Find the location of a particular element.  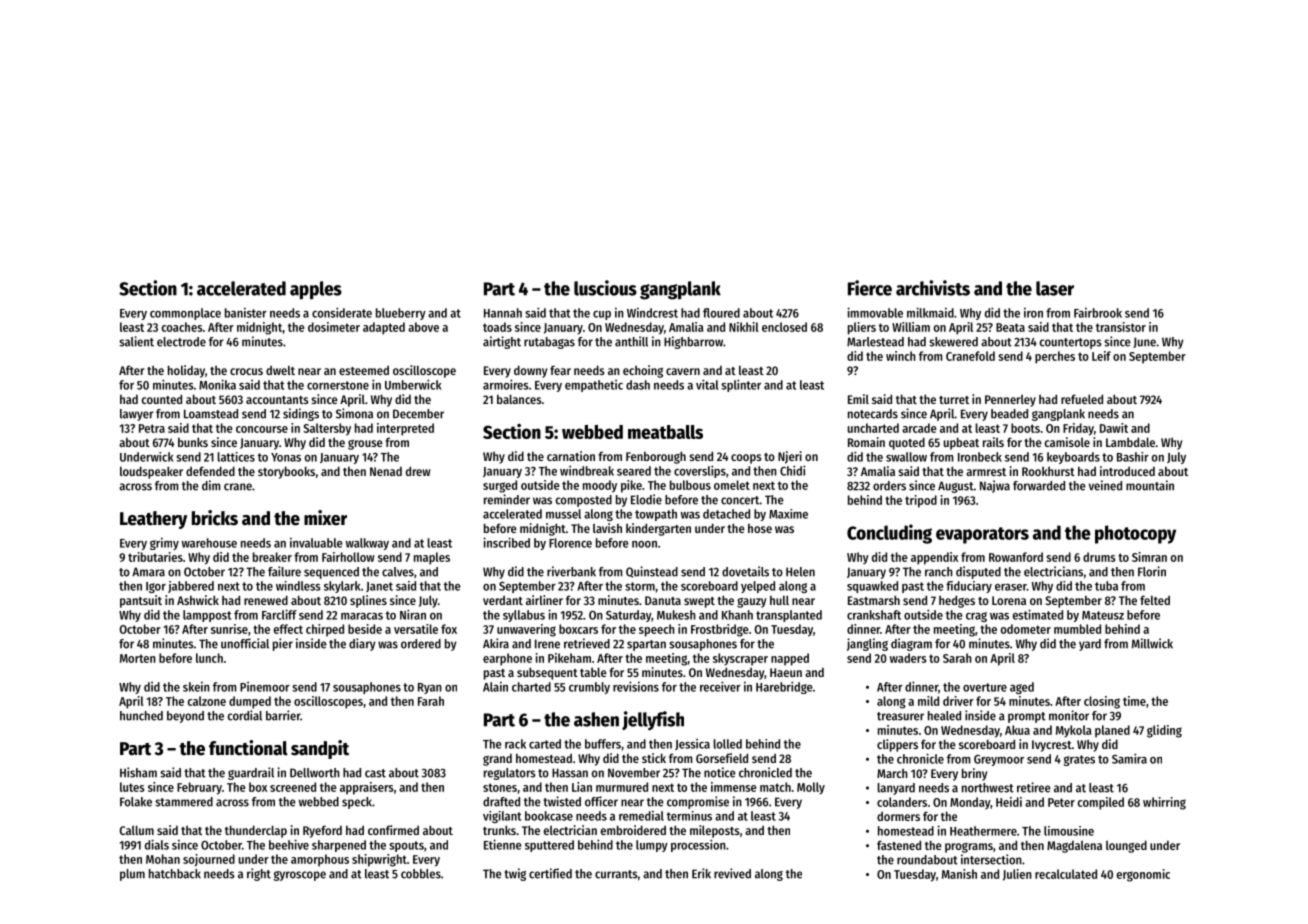

plum is located at coordinates (132, 875).
